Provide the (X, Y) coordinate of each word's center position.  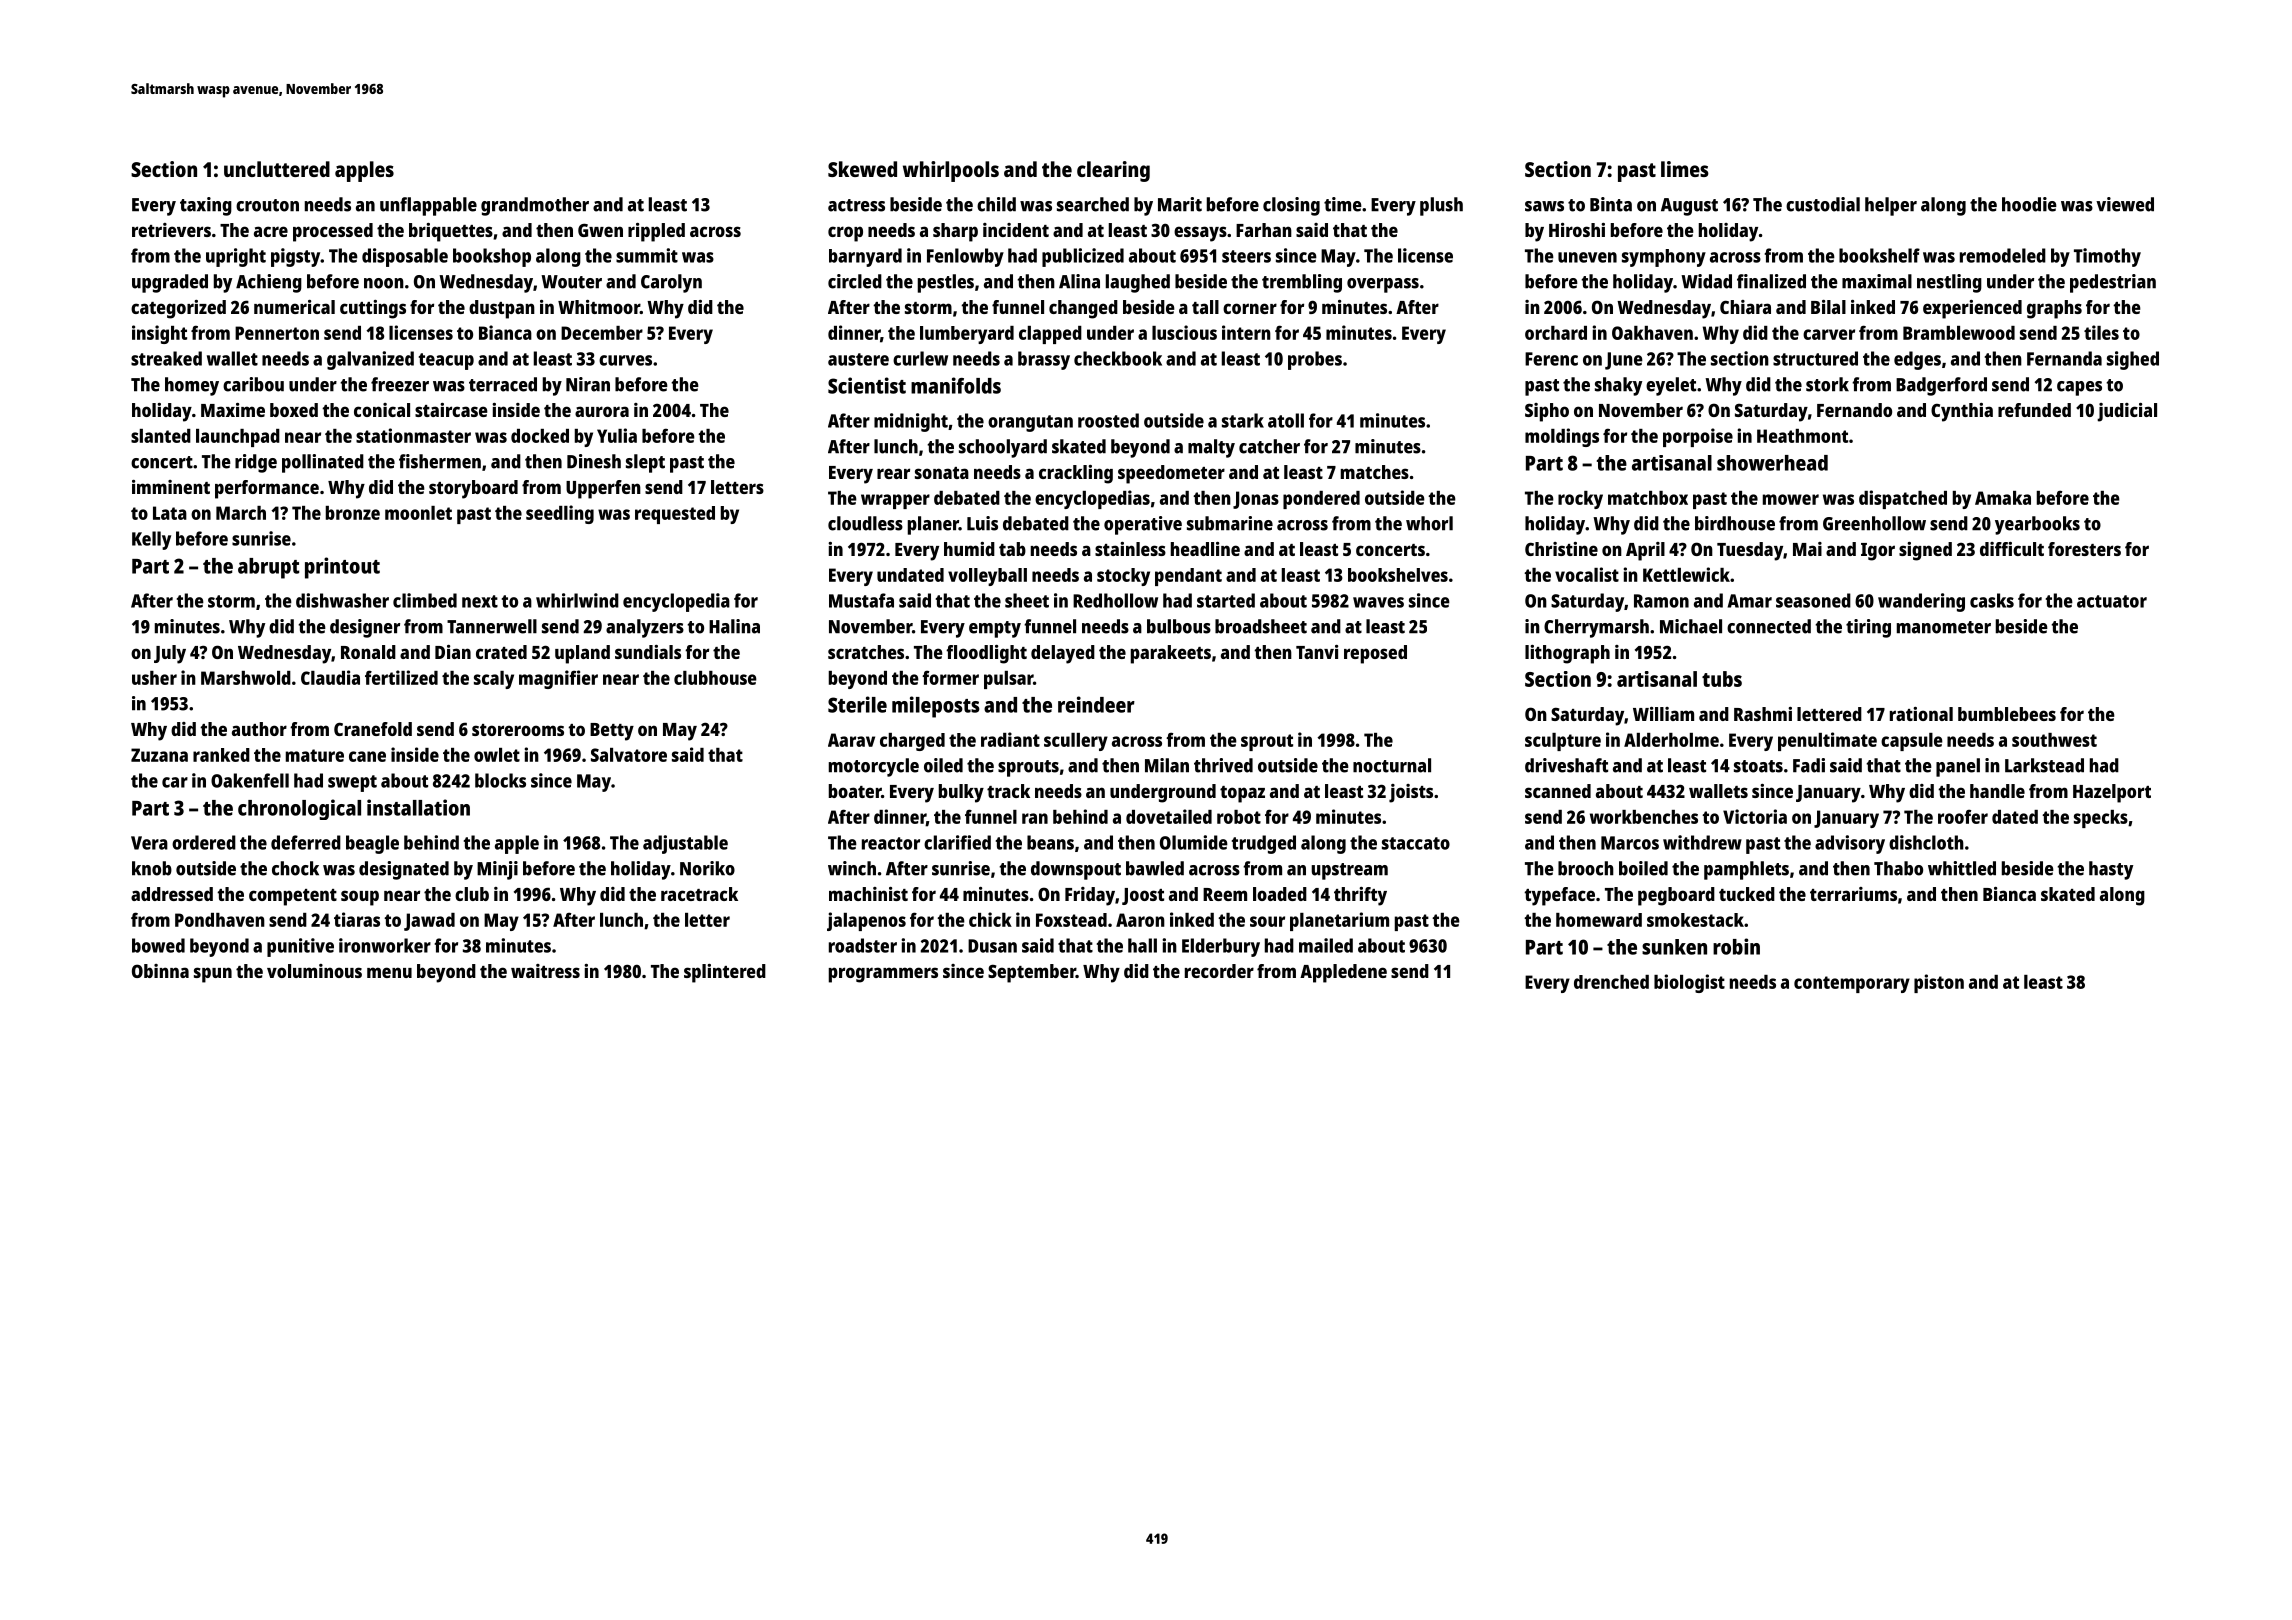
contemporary (1852, 984)
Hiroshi (1577, 230)
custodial (1823, 204)
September (1032, 973)
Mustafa (861, 600)
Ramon (1661, 601)
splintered (725, 973)
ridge (256, 463)
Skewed (862, 169)
